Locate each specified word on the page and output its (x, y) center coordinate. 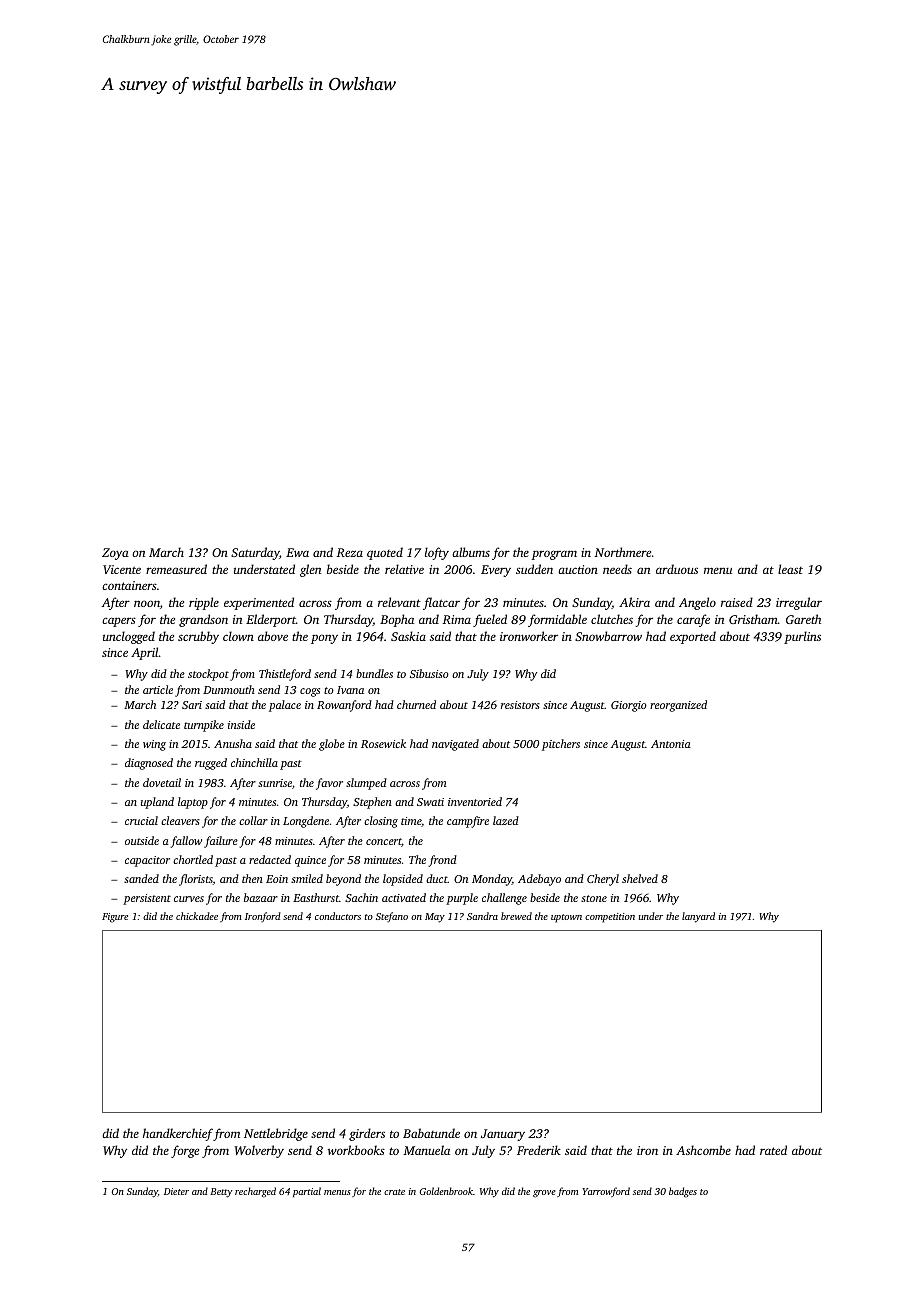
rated (773, 1150)
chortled (193, 859)
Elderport (271, 620)
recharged (255, 1192)
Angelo (697, 603)
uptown (566, 918)
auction (578, 569)
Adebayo (539, 880)
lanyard (698, 917)
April (145, 653)
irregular (799, 603)
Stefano (392, 917)
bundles (374, 673)
